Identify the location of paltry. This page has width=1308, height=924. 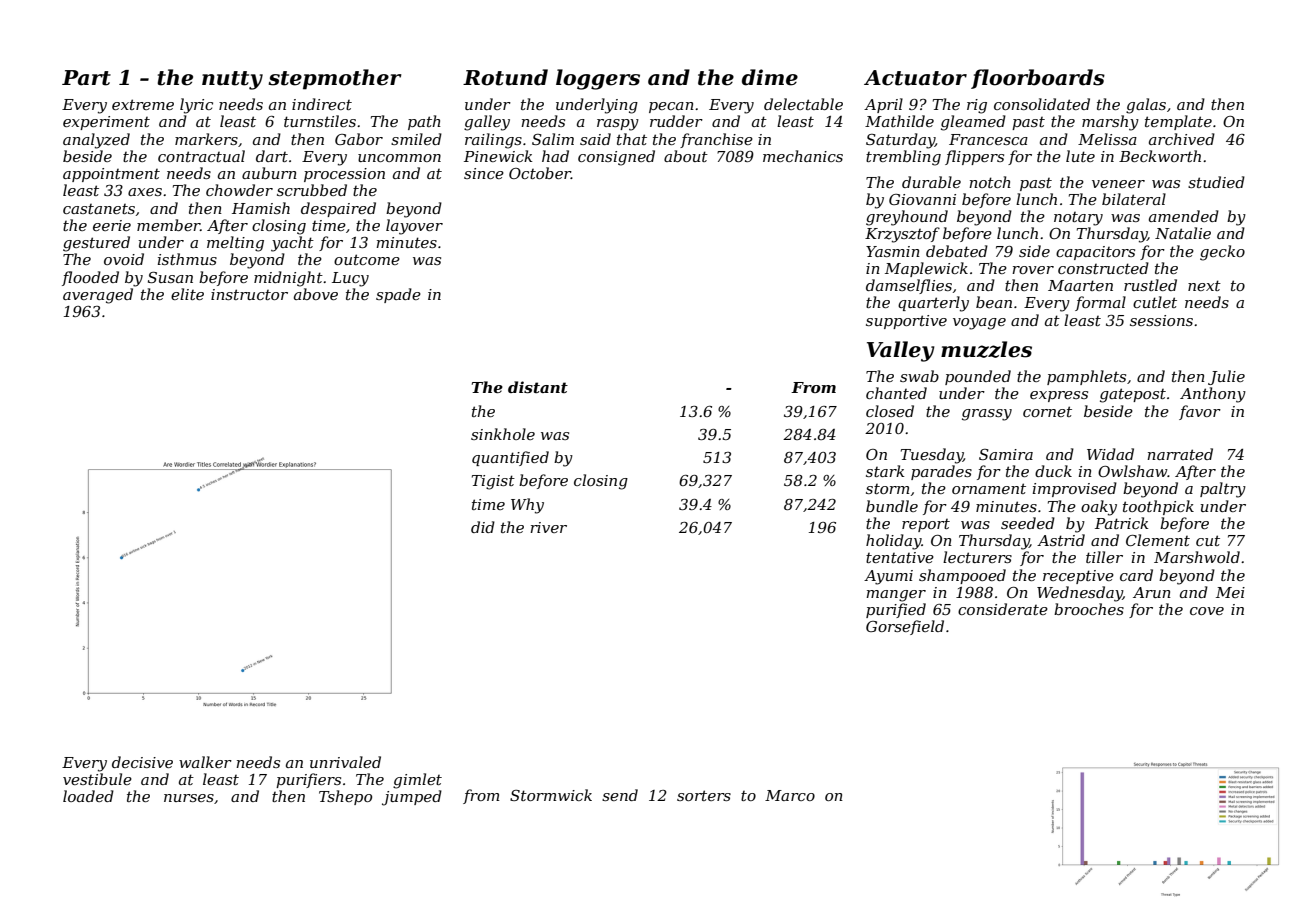
(1223, 490).
